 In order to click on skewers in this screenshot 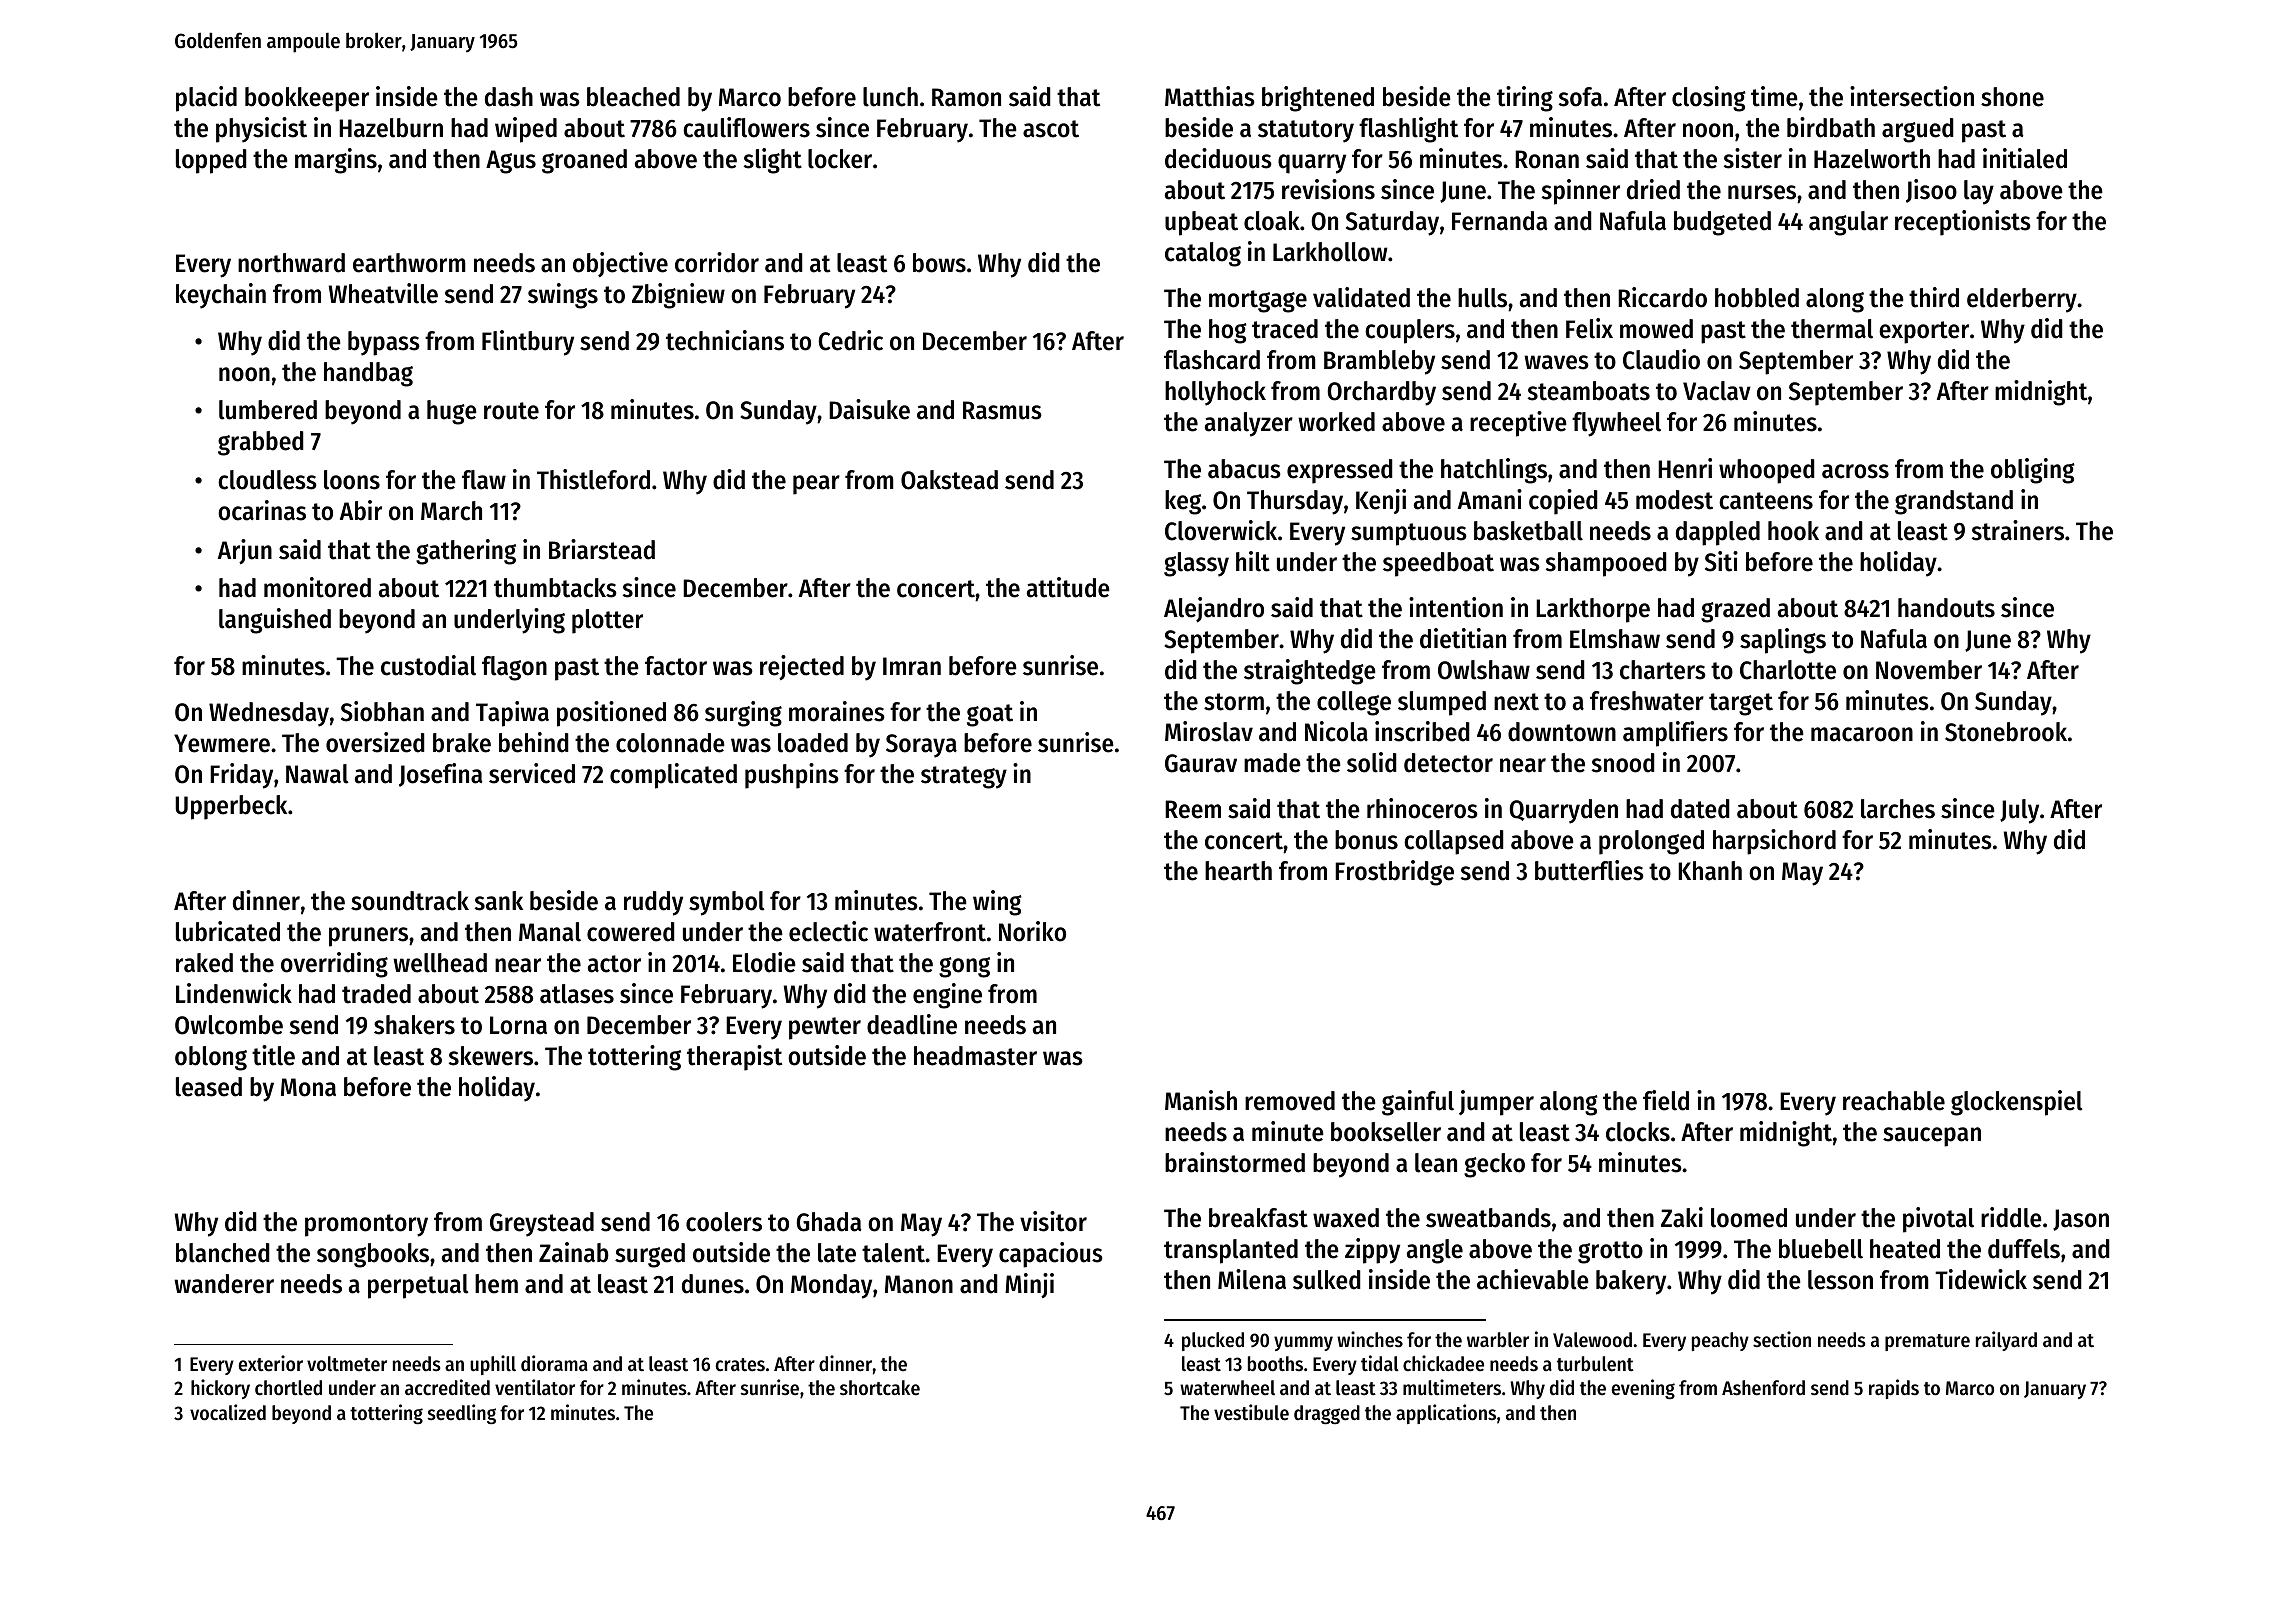, I will do `click(491, 1056)`.
